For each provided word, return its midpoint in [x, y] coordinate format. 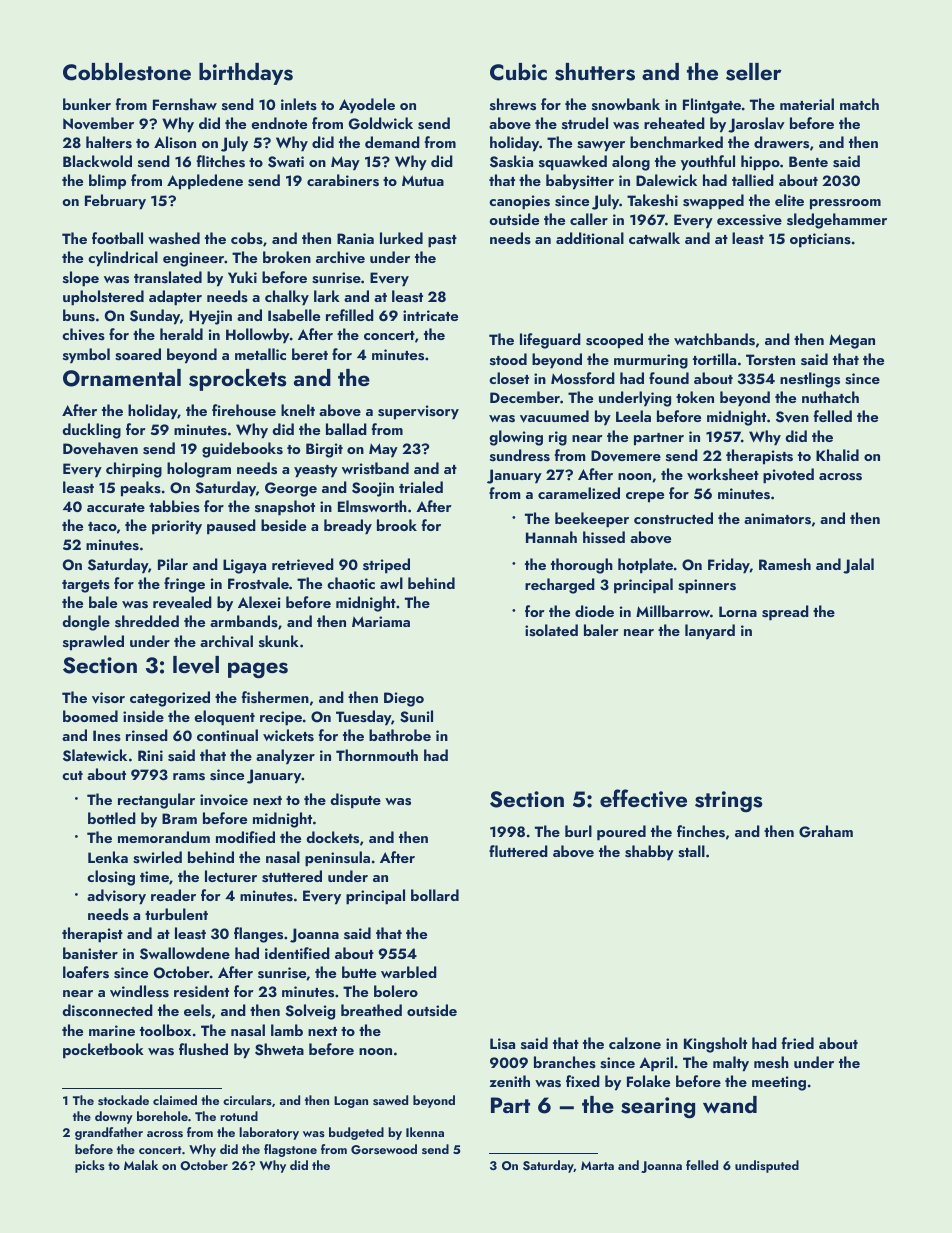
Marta [597, 1165]
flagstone [290, 1150]
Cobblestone [127, 72]
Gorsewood [384, 1149]
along [631, 163]
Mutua [423, 180]
